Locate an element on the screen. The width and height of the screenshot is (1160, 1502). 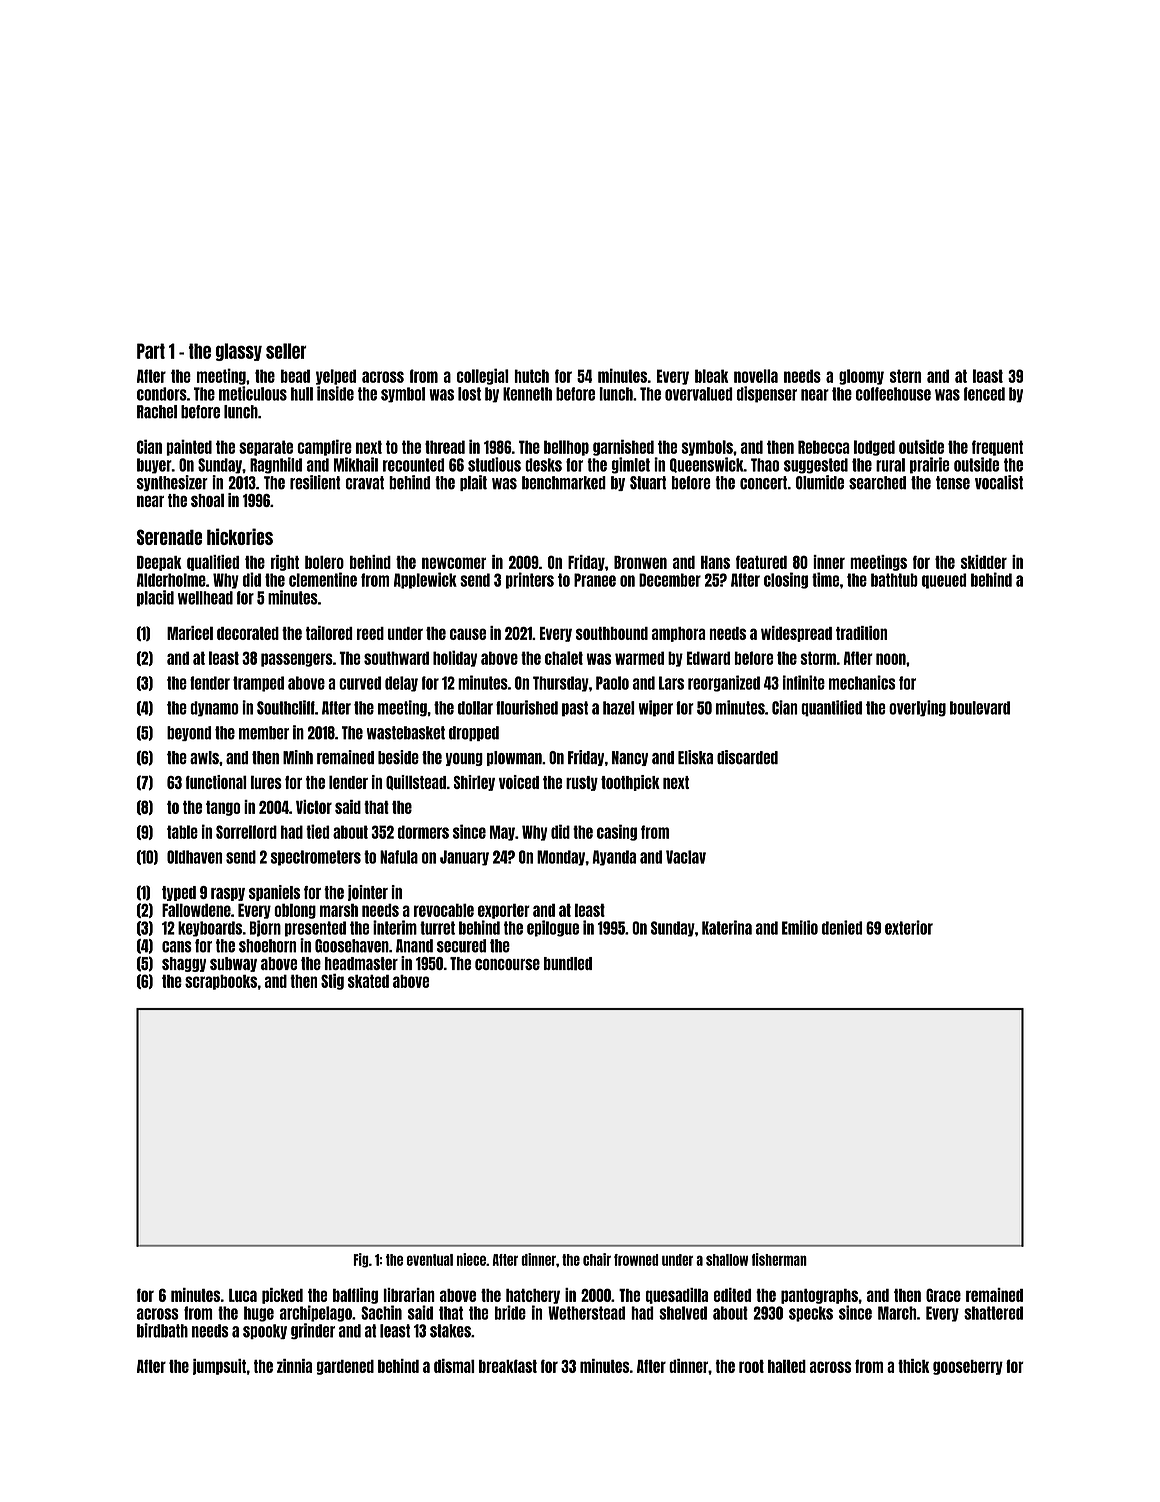
Grace is located at coordinates (943, 1295).
